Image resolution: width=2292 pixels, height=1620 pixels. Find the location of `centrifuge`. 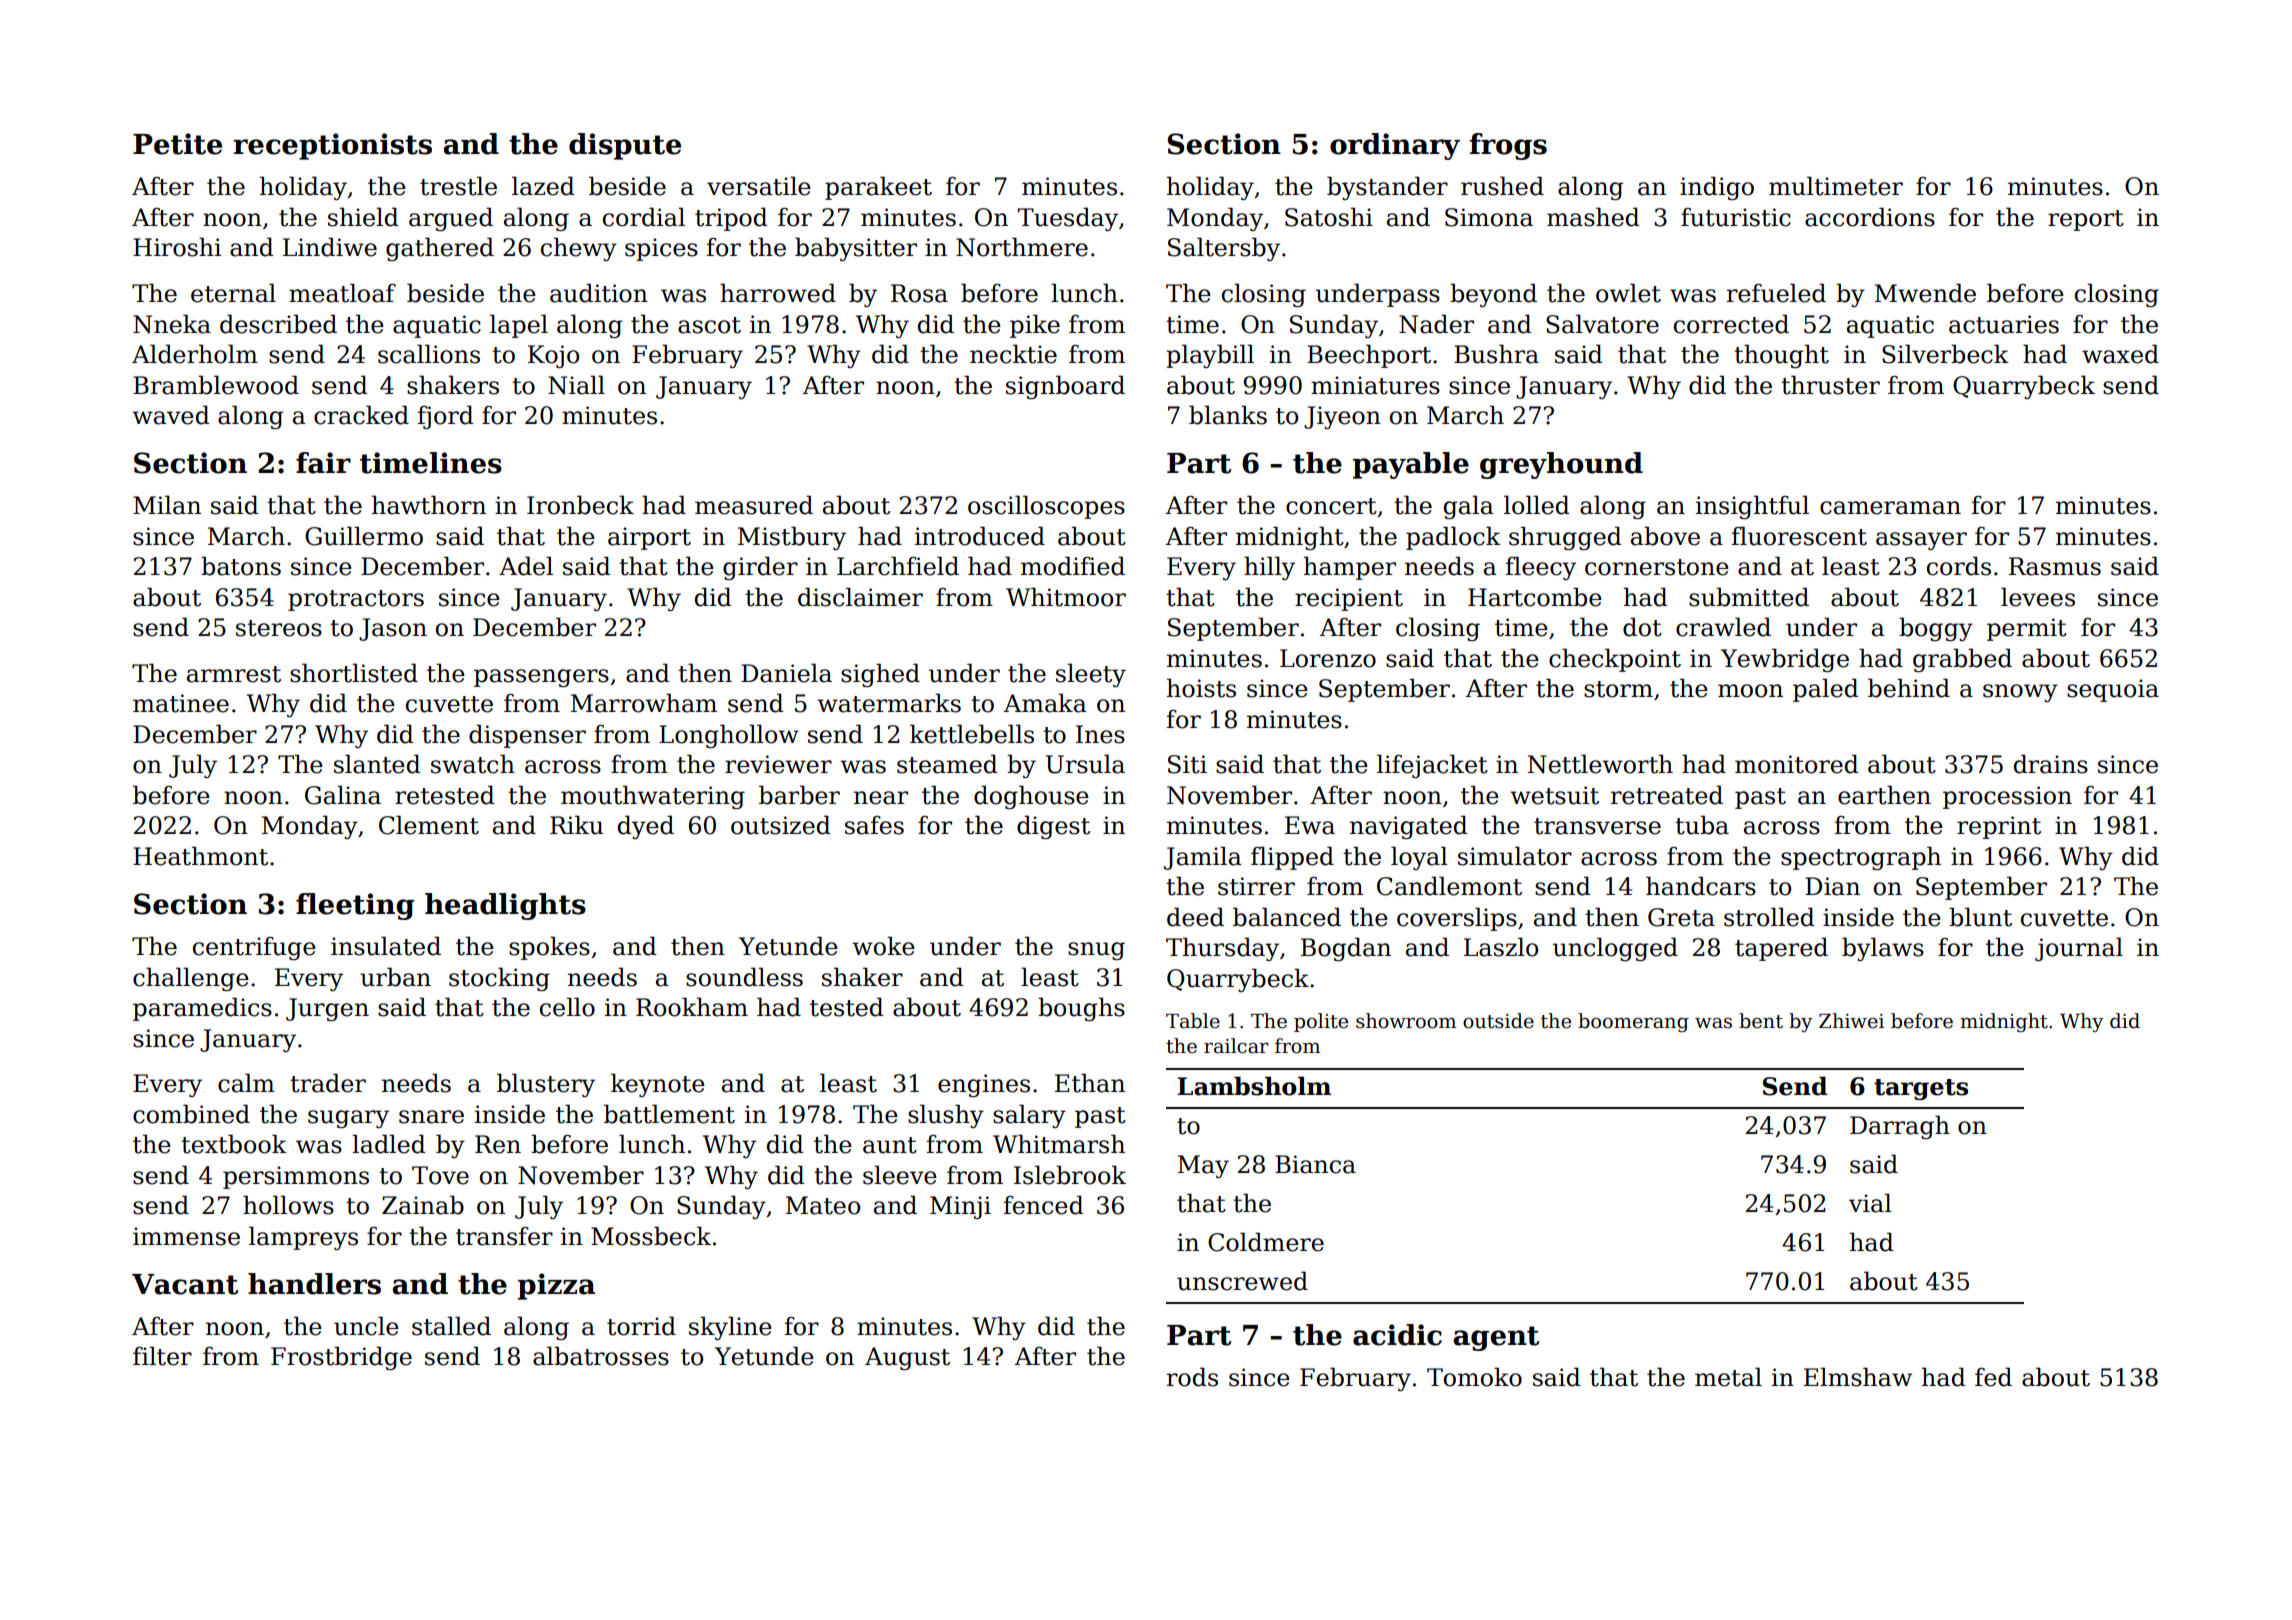

centrifuge is located at coordinates (254, 948).
